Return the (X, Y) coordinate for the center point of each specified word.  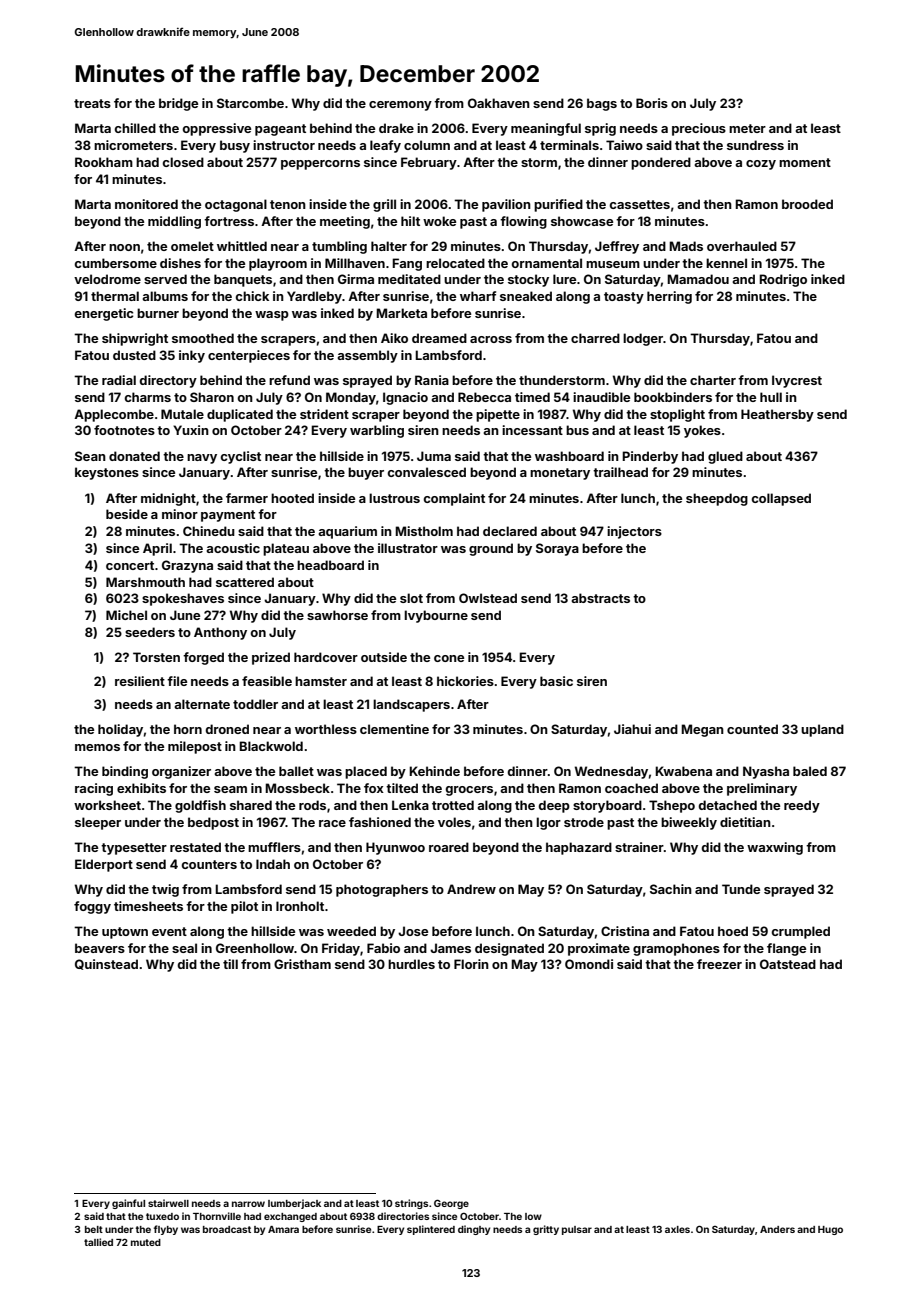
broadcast (227, 1229)
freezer (719, 964)
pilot (244, 907)
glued (725, 457)
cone (449, 658)
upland (822, 730)
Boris (652, 103)
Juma (434, 456)
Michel (126, 615)
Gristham (302, 964)
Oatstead (788, 964)
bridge (178, 104)
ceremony (400, 106)
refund (289, 380)
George (451, 1204)
